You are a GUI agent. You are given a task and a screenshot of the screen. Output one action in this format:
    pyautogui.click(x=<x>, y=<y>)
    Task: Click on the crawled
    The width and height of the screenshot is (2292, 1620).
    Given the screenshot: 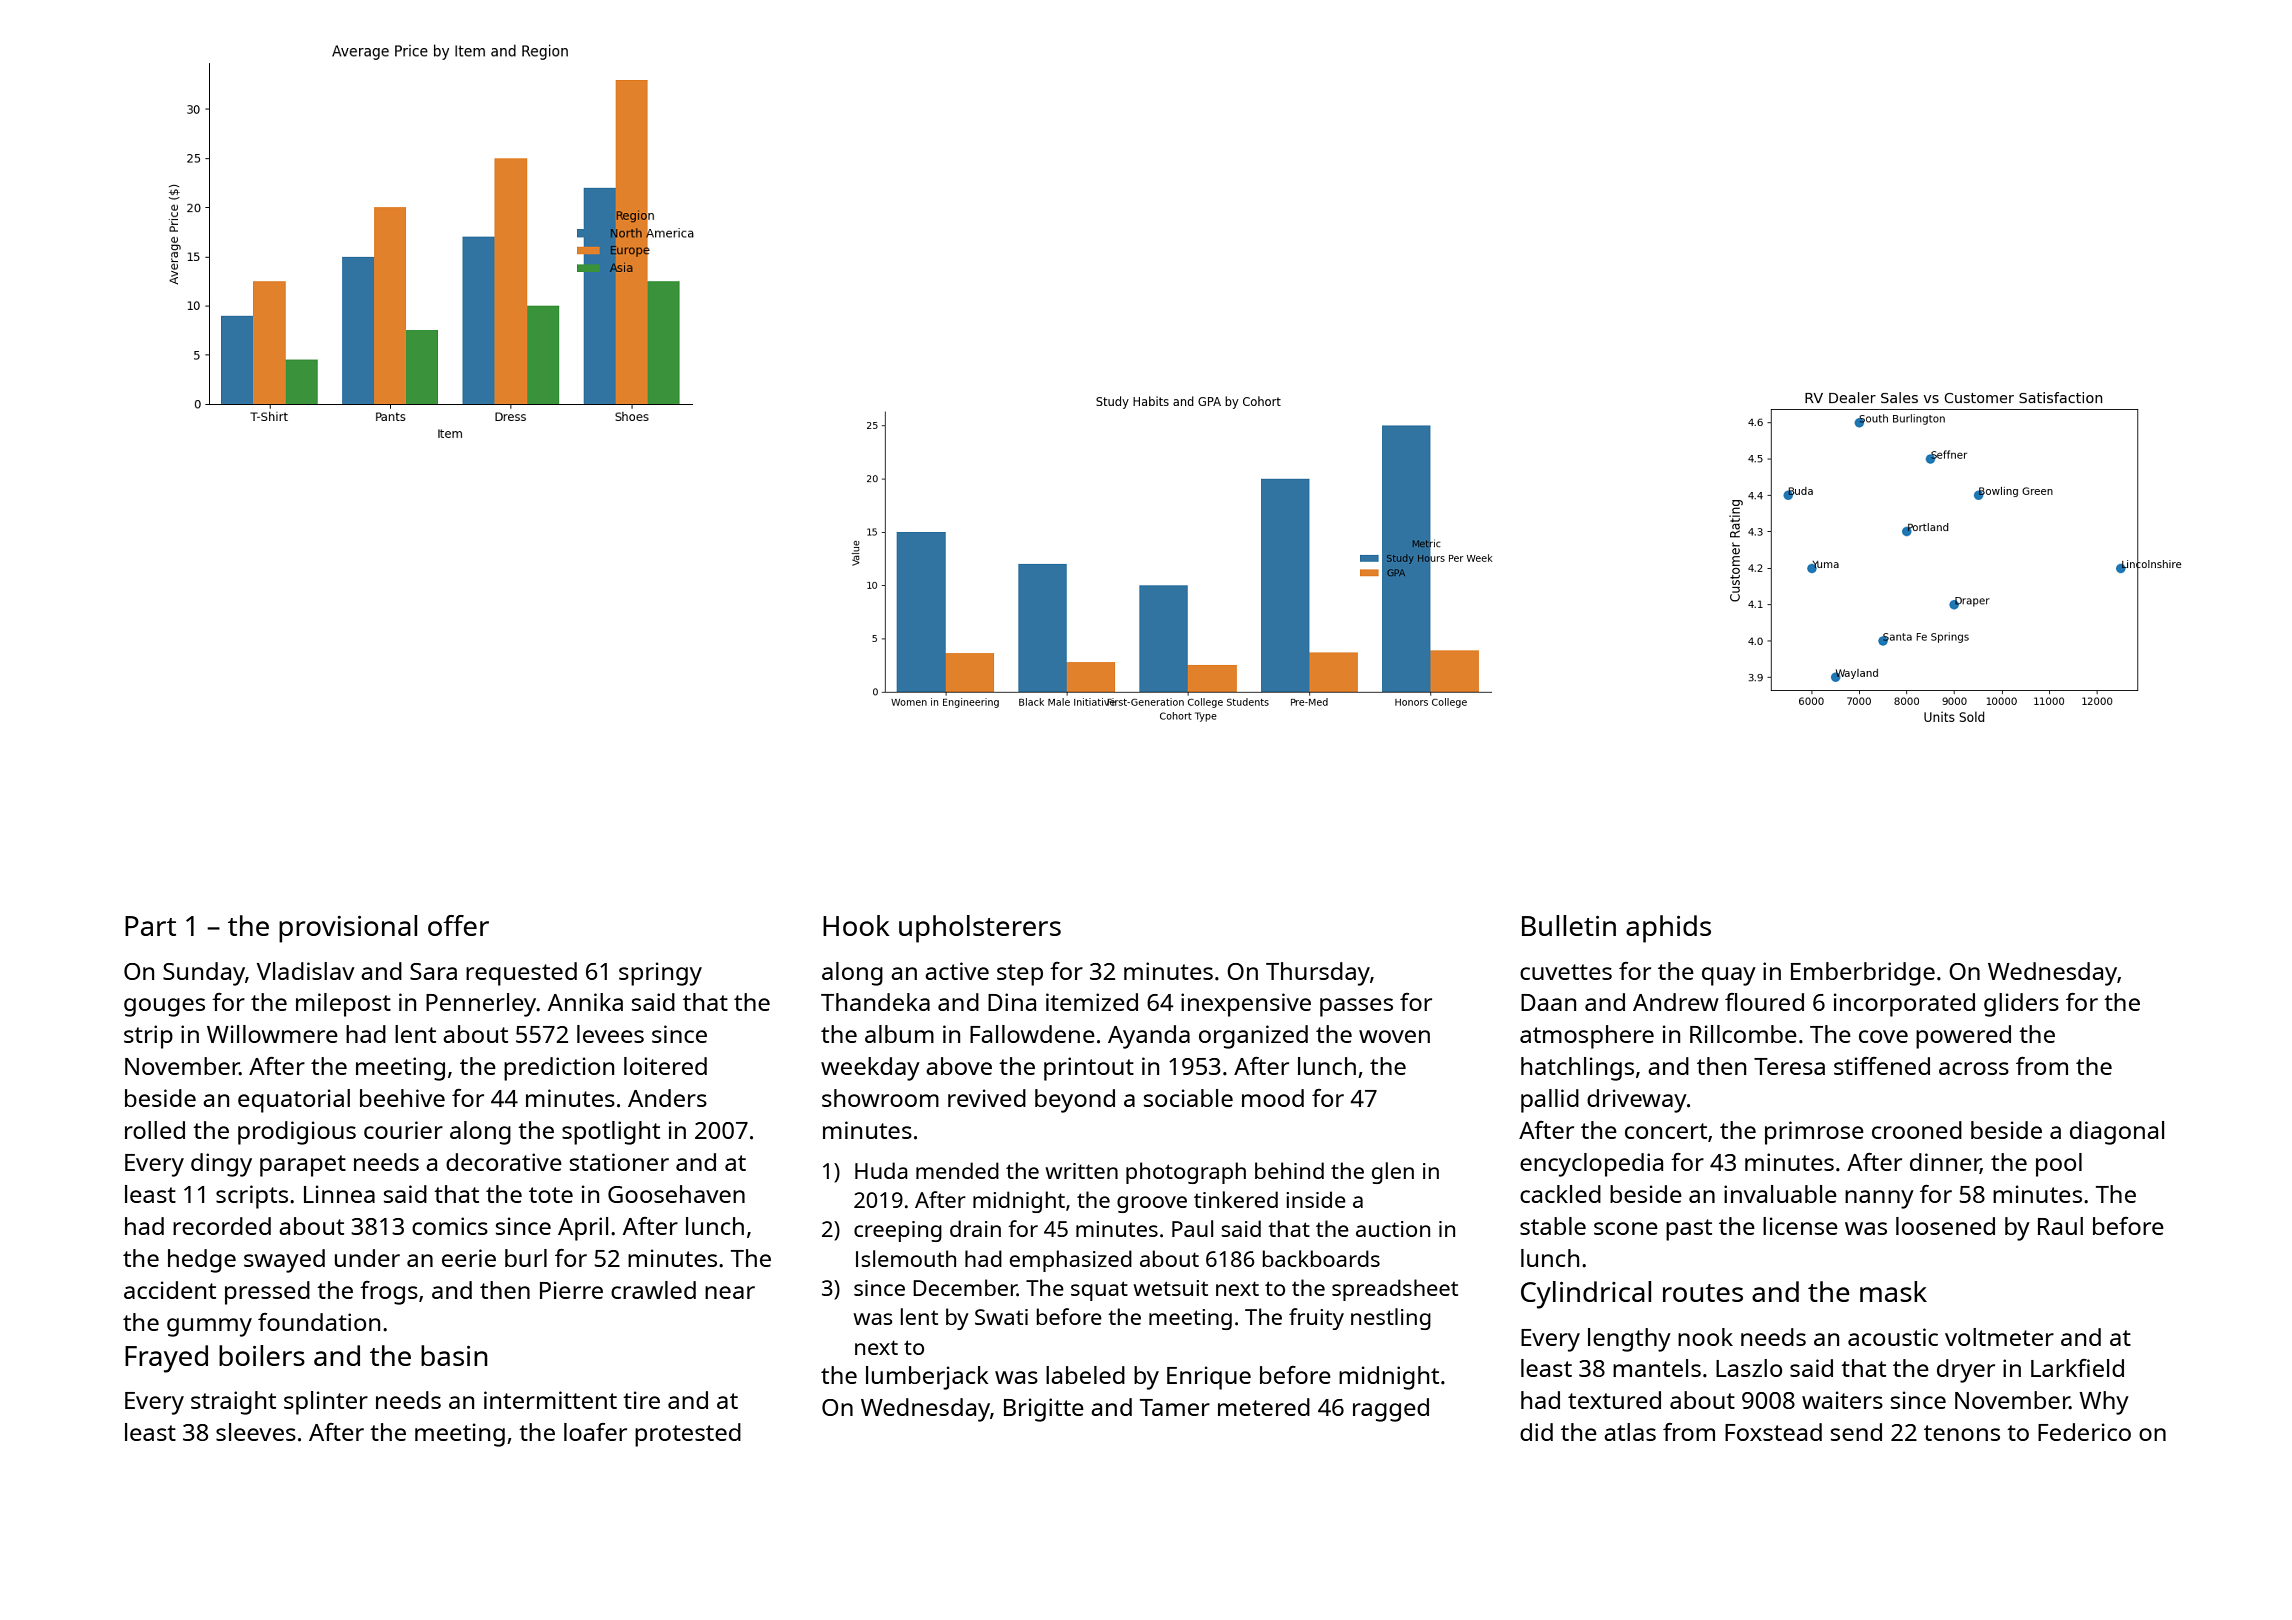 What is the action you would take?
    pyautogui.click(x=653, y=1290)
